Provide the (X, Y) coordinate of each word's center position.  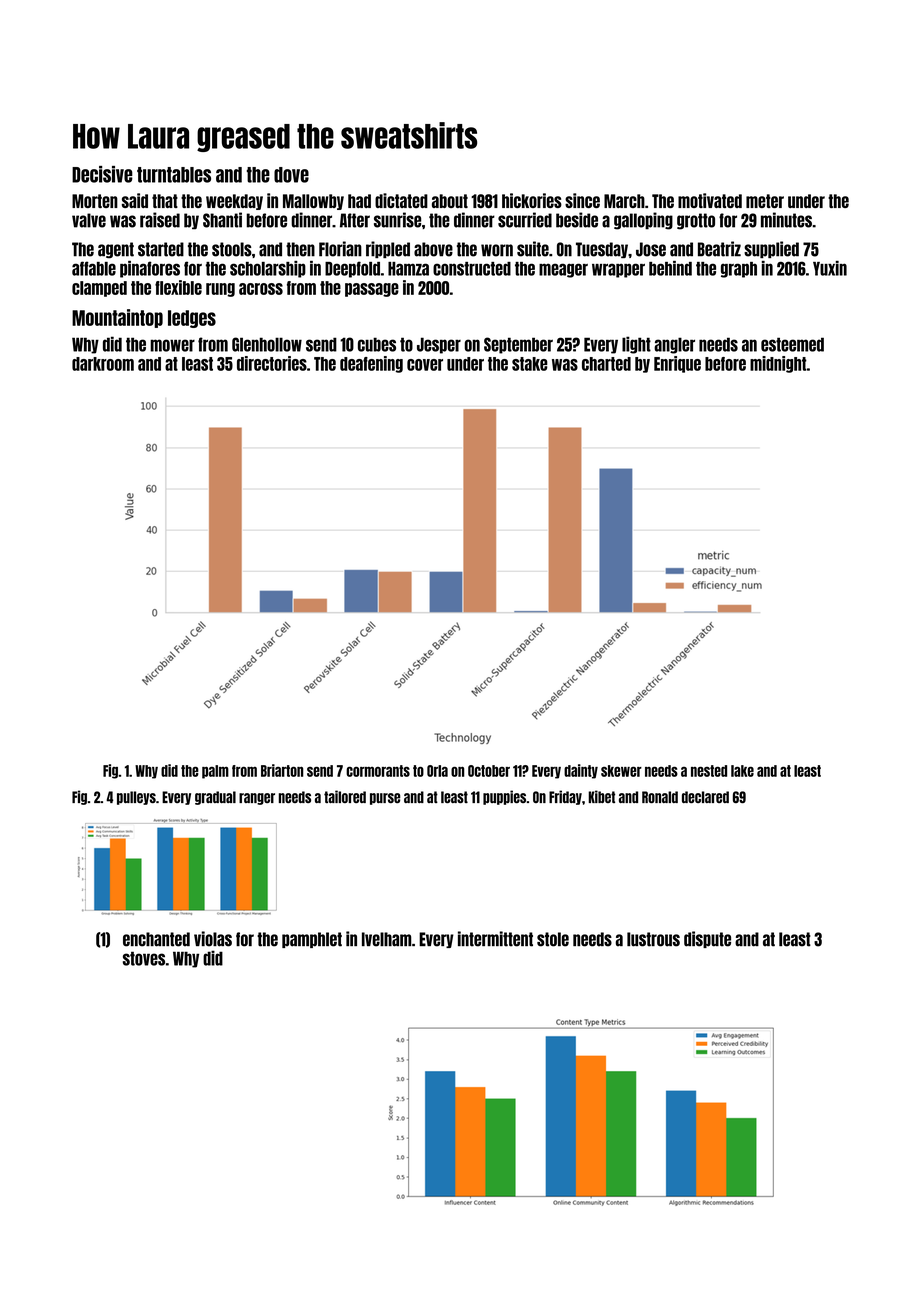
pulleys (136, 798)
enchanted (156, 939)
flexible (178, 287)
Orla (437, 771)
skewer (621, 771)
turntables (174, 175)
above (433, 249)
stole (553, 939)
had (359, 201)
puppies (504, 797)
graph (739, 270)
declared (705, 797)
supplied (771, 249)
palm (215, 772)
